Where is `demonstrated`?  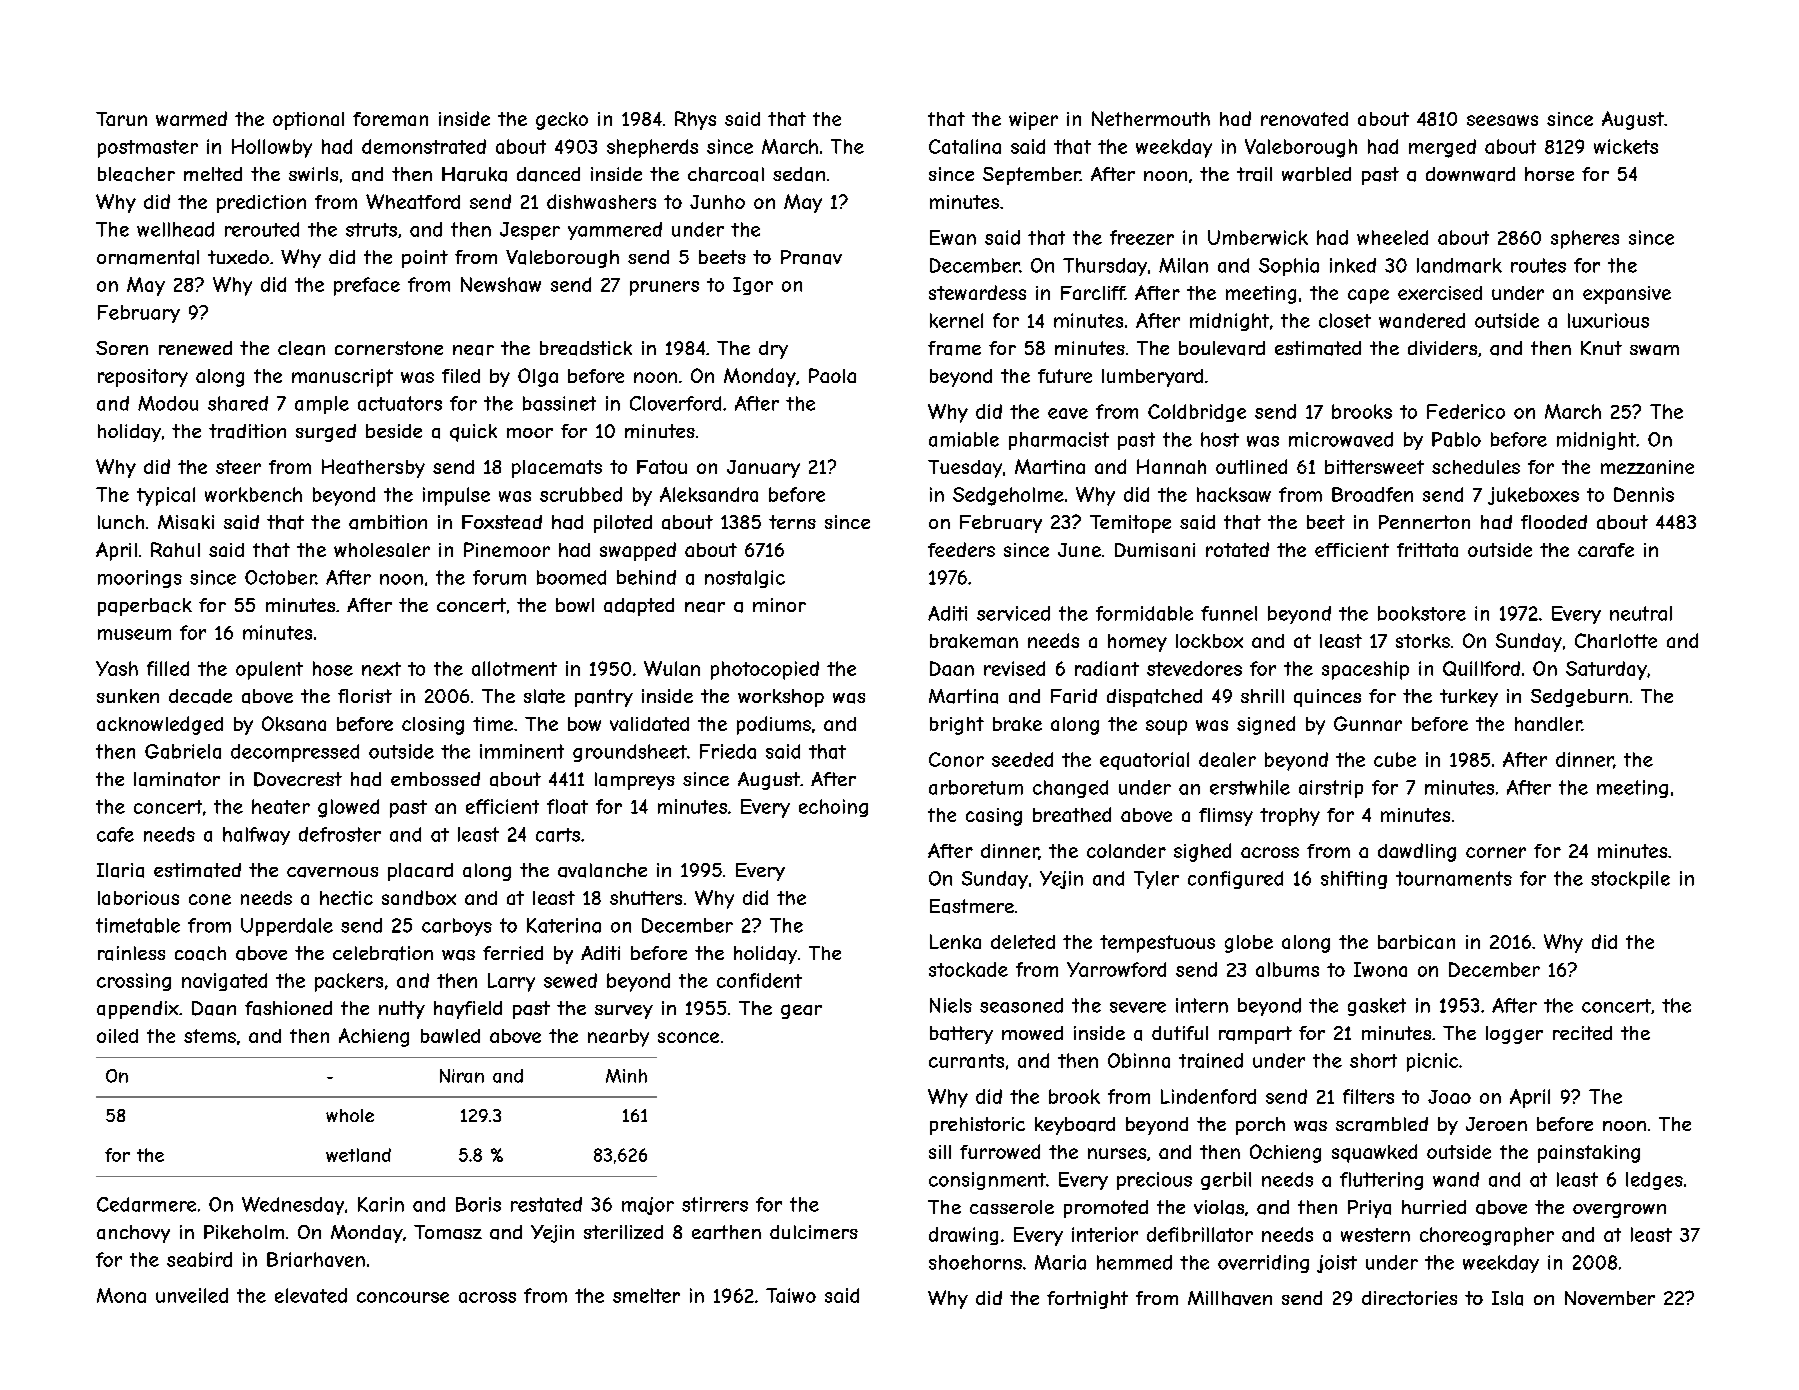
demonstrated is located at coordinates (424, 146).
